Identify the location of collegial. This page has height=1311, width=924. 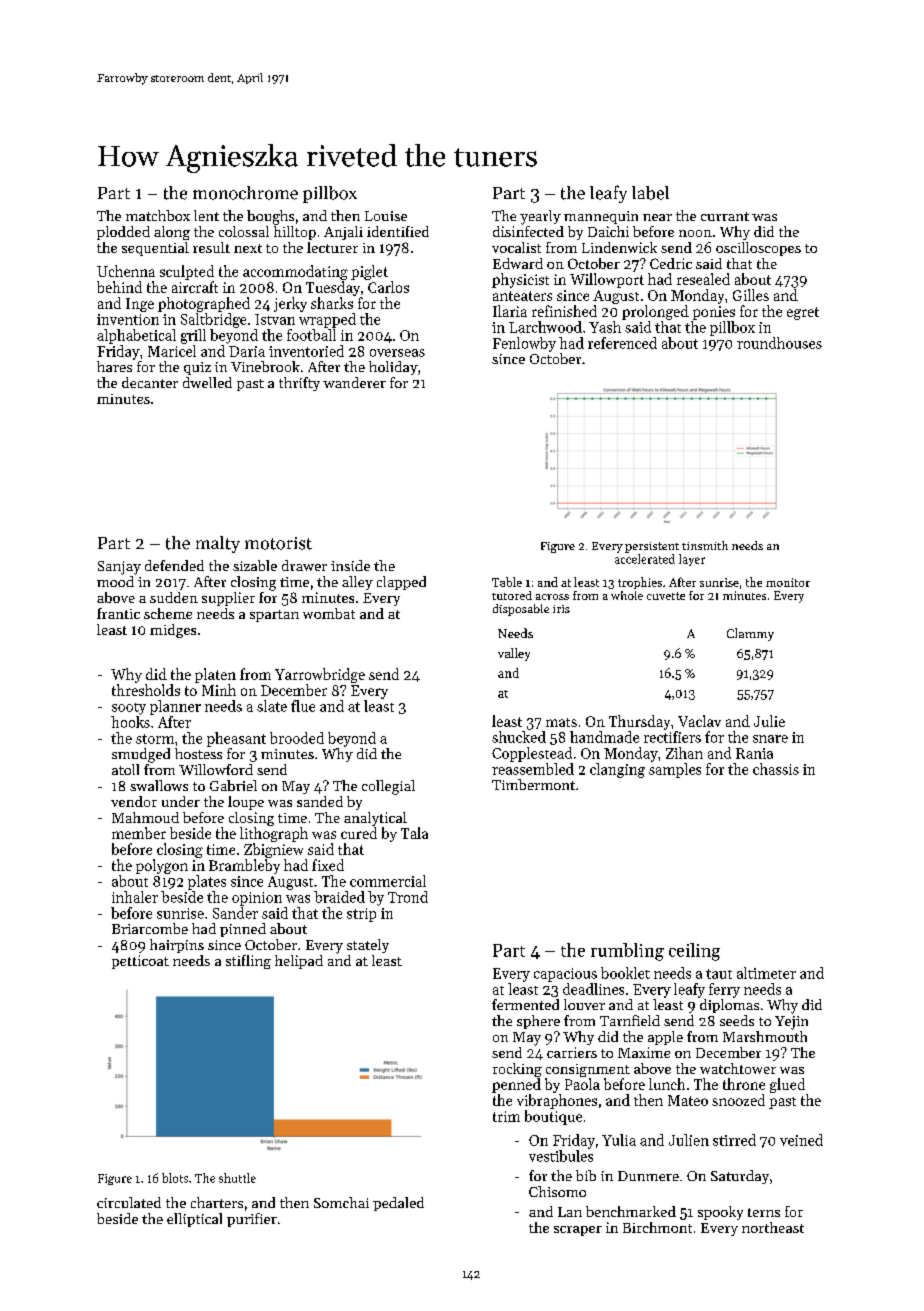
(388, 787).
